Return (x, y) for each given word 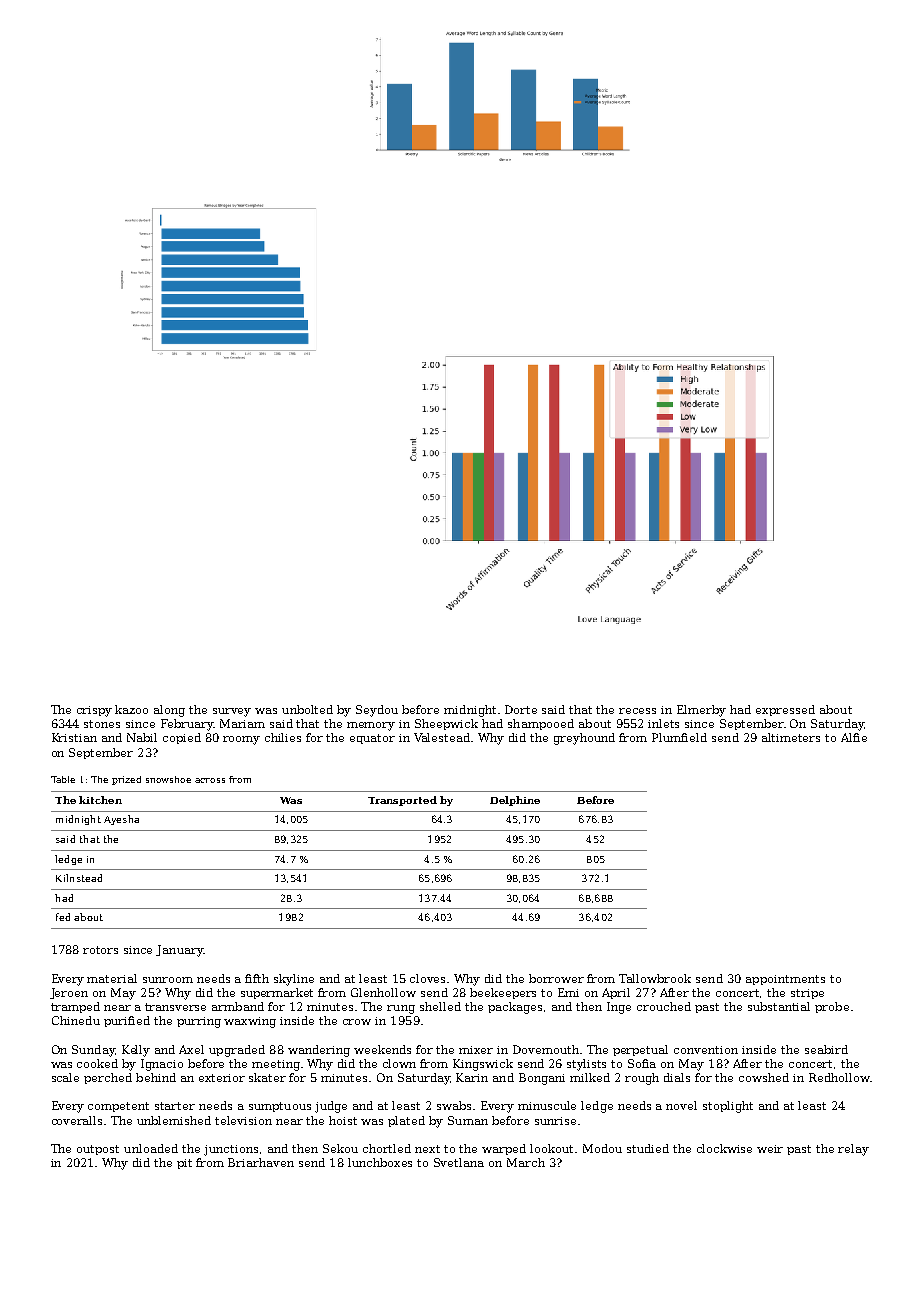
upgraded (237, 1051)
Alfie (854, 737)
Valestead (442, 737)
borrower (556, 978)
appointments (785, 980)
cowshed (764, 1077)
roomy (241, 740)
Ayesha (121, 820)
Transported (402, 801)
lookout (551, 1148)
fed (63, 917)
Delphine (515, 801)
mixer (476, 1050)
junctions (231, 1150)
